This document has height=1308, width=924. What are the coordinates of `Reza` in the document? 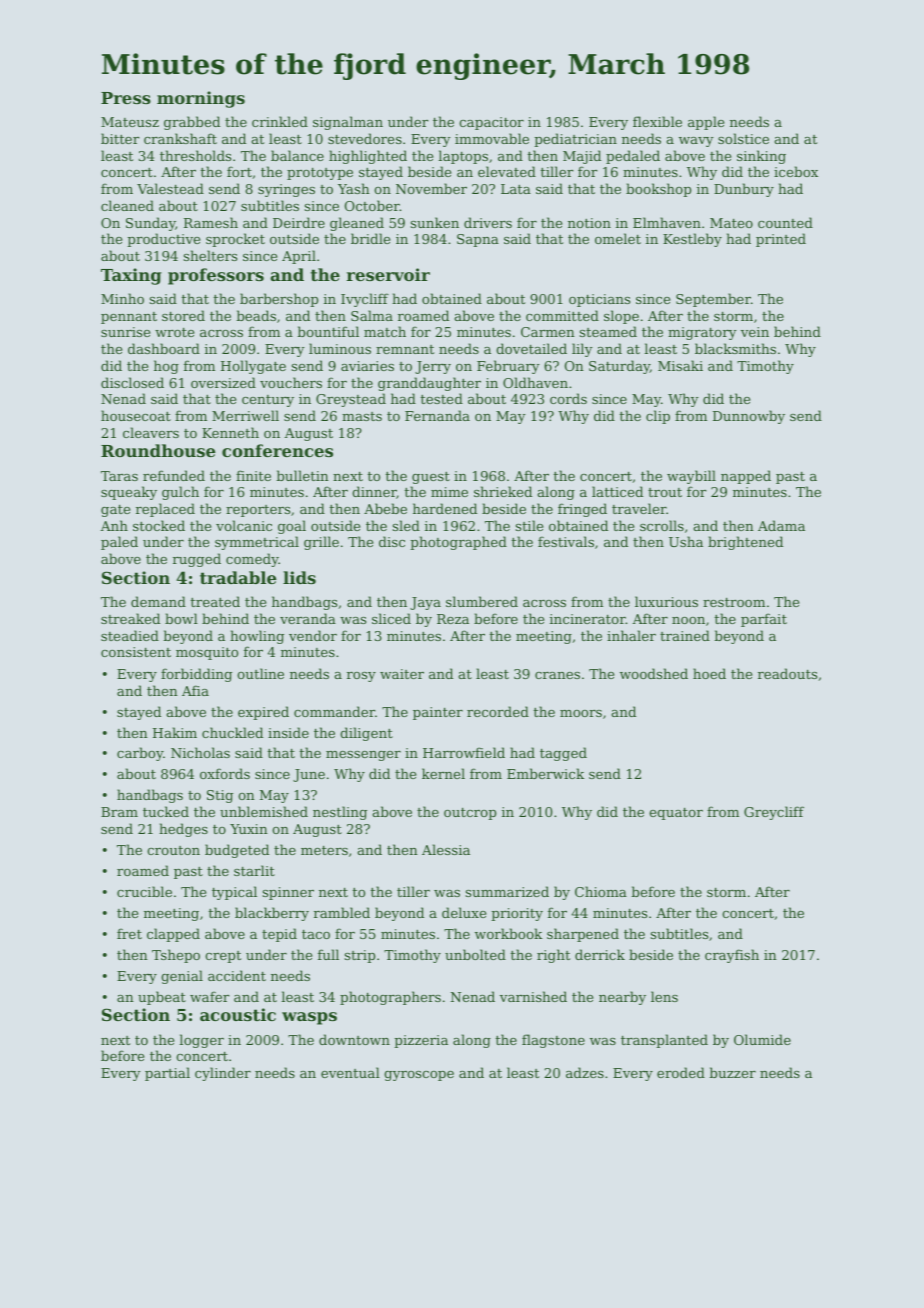 It's located at (453, 619).
